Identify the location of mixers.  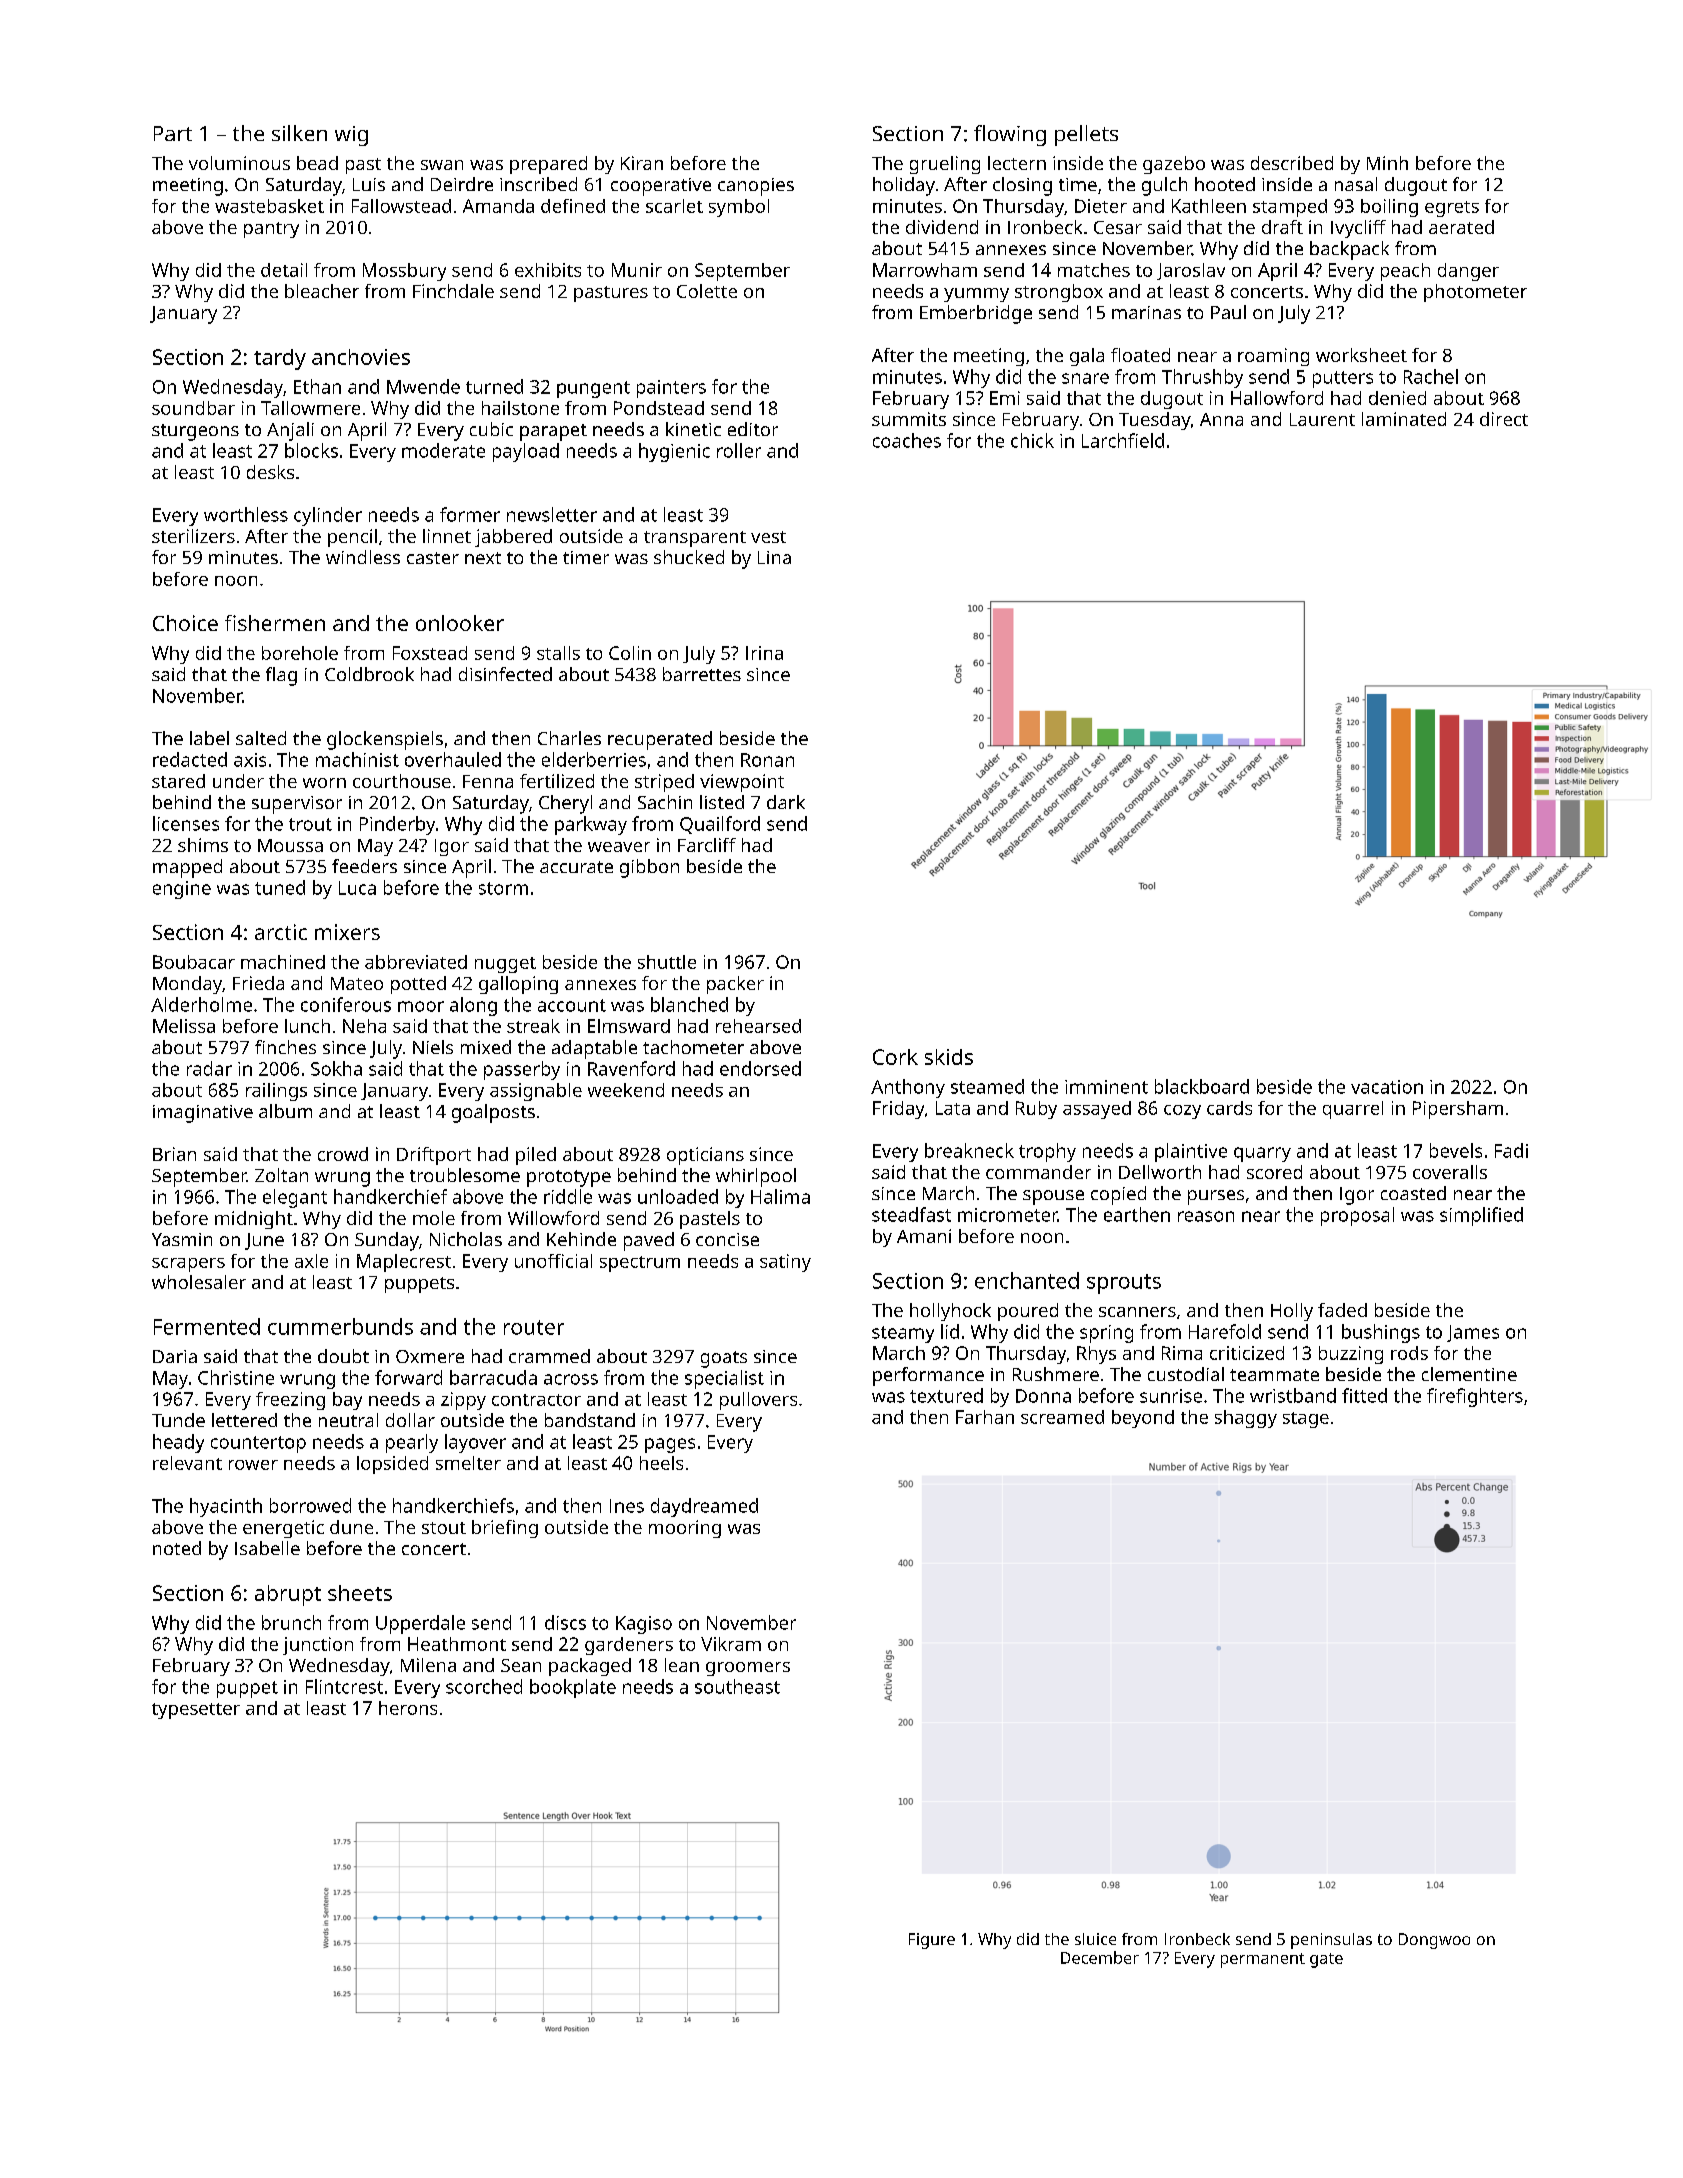
(347, 932).
